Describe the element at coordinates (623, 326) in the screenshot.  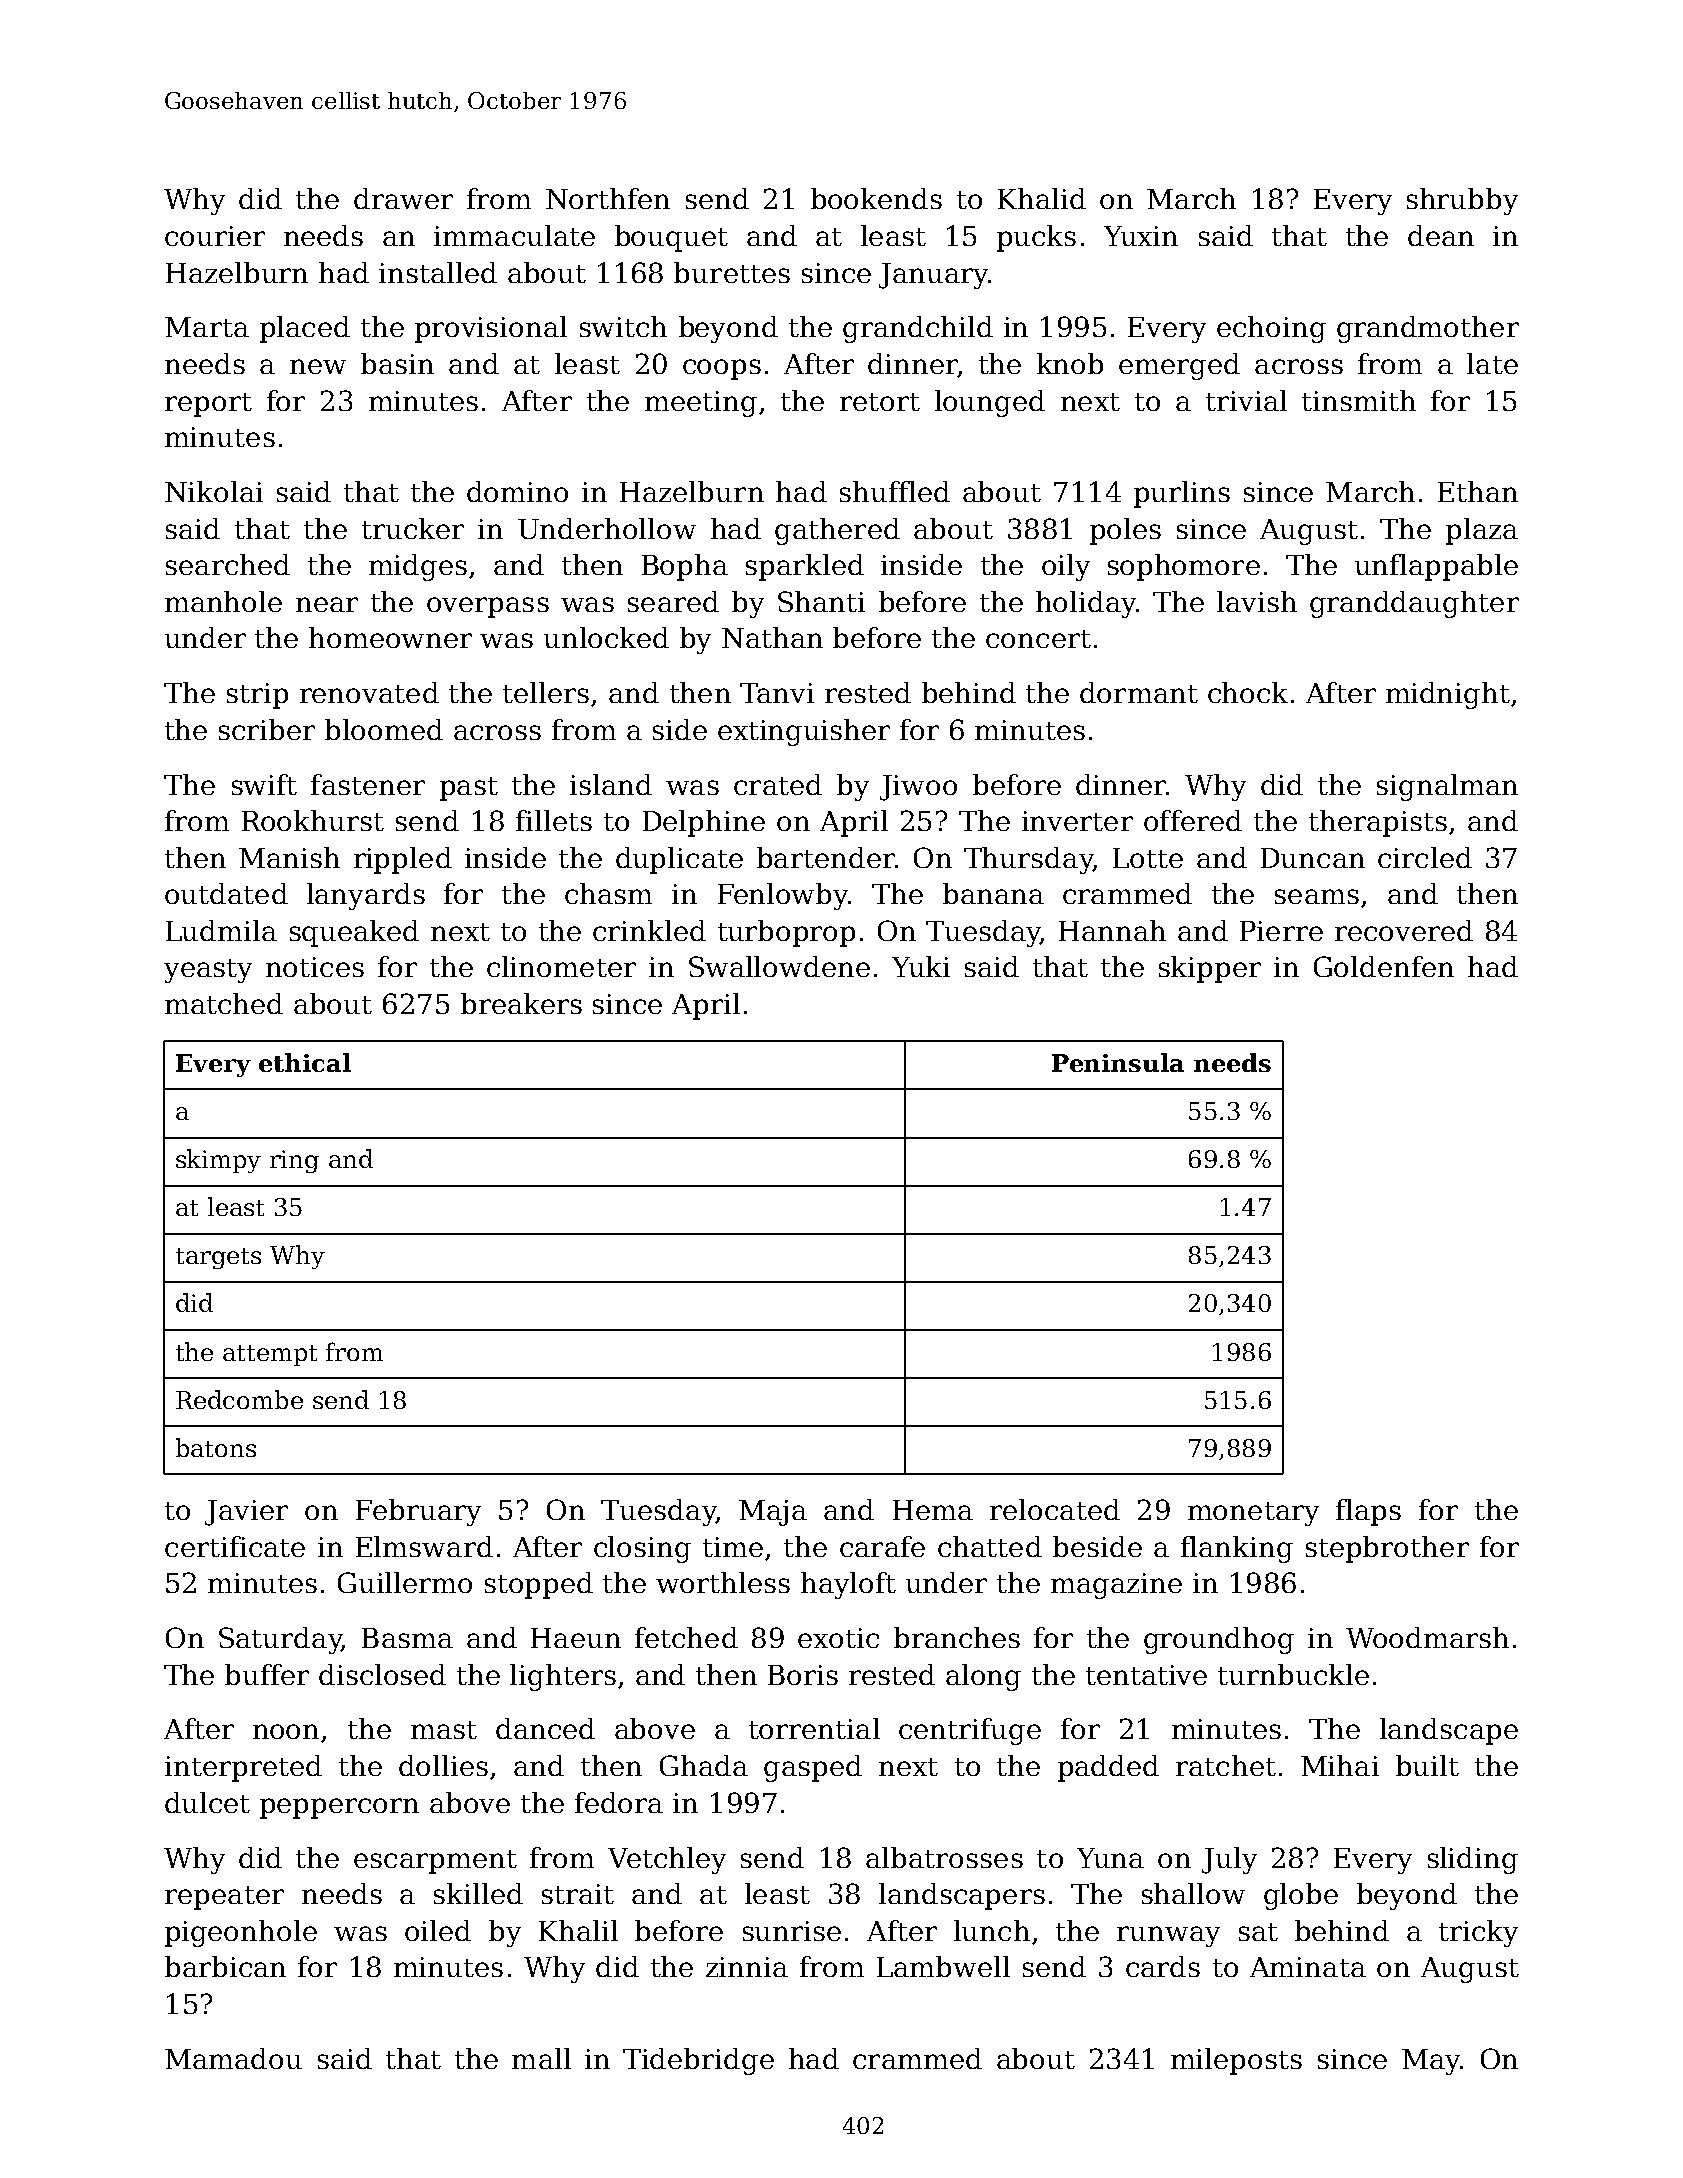
I see `switch` at that location.
